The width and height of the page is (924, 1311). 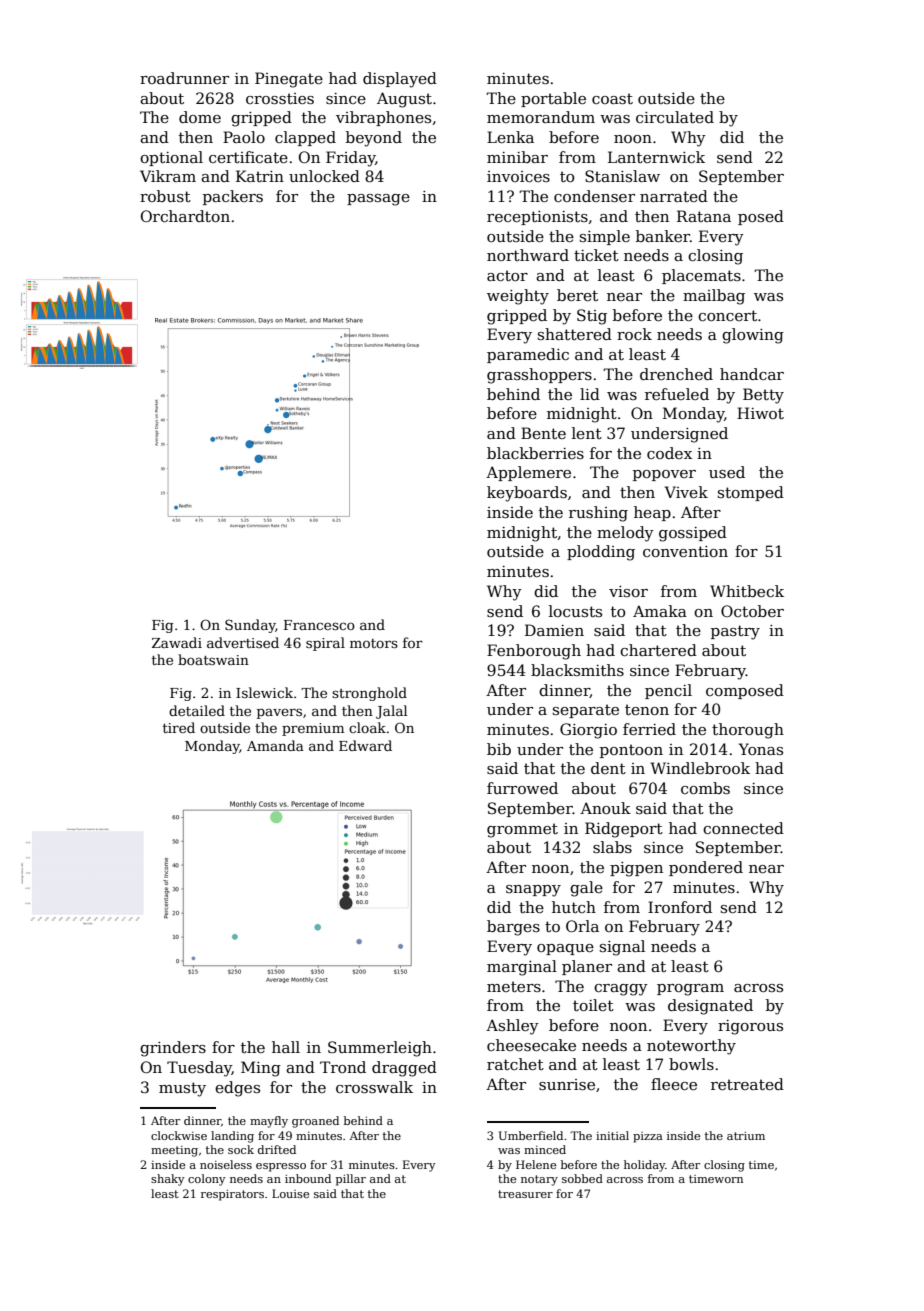 What do you see at coordinates (677, 394) in the page?
I see `refueled` at bounding box center [677, 394].
